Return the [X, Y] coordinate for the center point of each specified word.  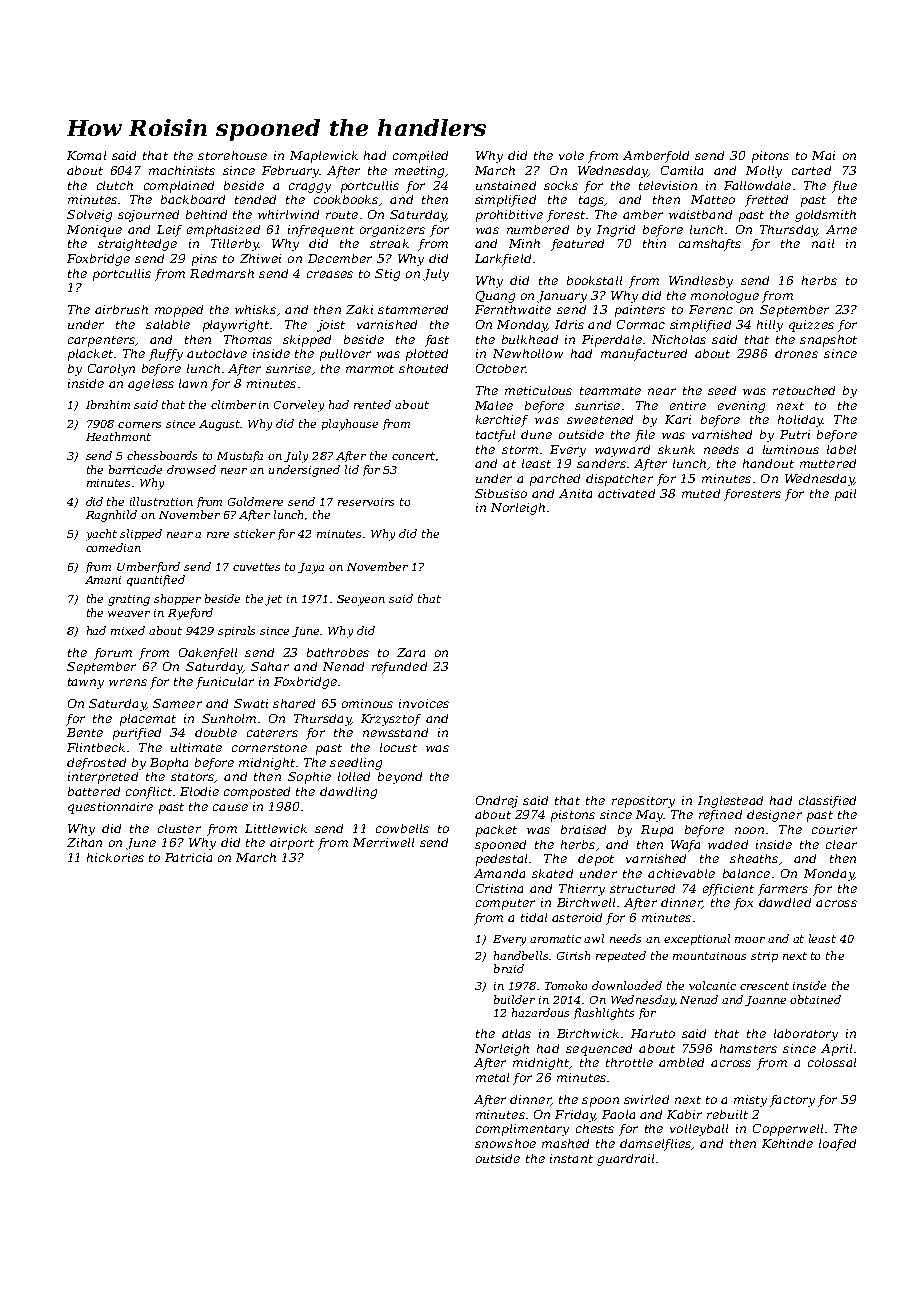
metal [492, 1077]
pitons [770, 157]
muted [701, 493]
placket [90, 355]
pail [845, 495]
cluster [179, 828]
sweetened [600, 419]
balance [746, 873]
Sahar [270, 666]
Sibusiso [501, 493]
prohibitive [509, 216]
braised [583, 829]
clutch [115, 185]
